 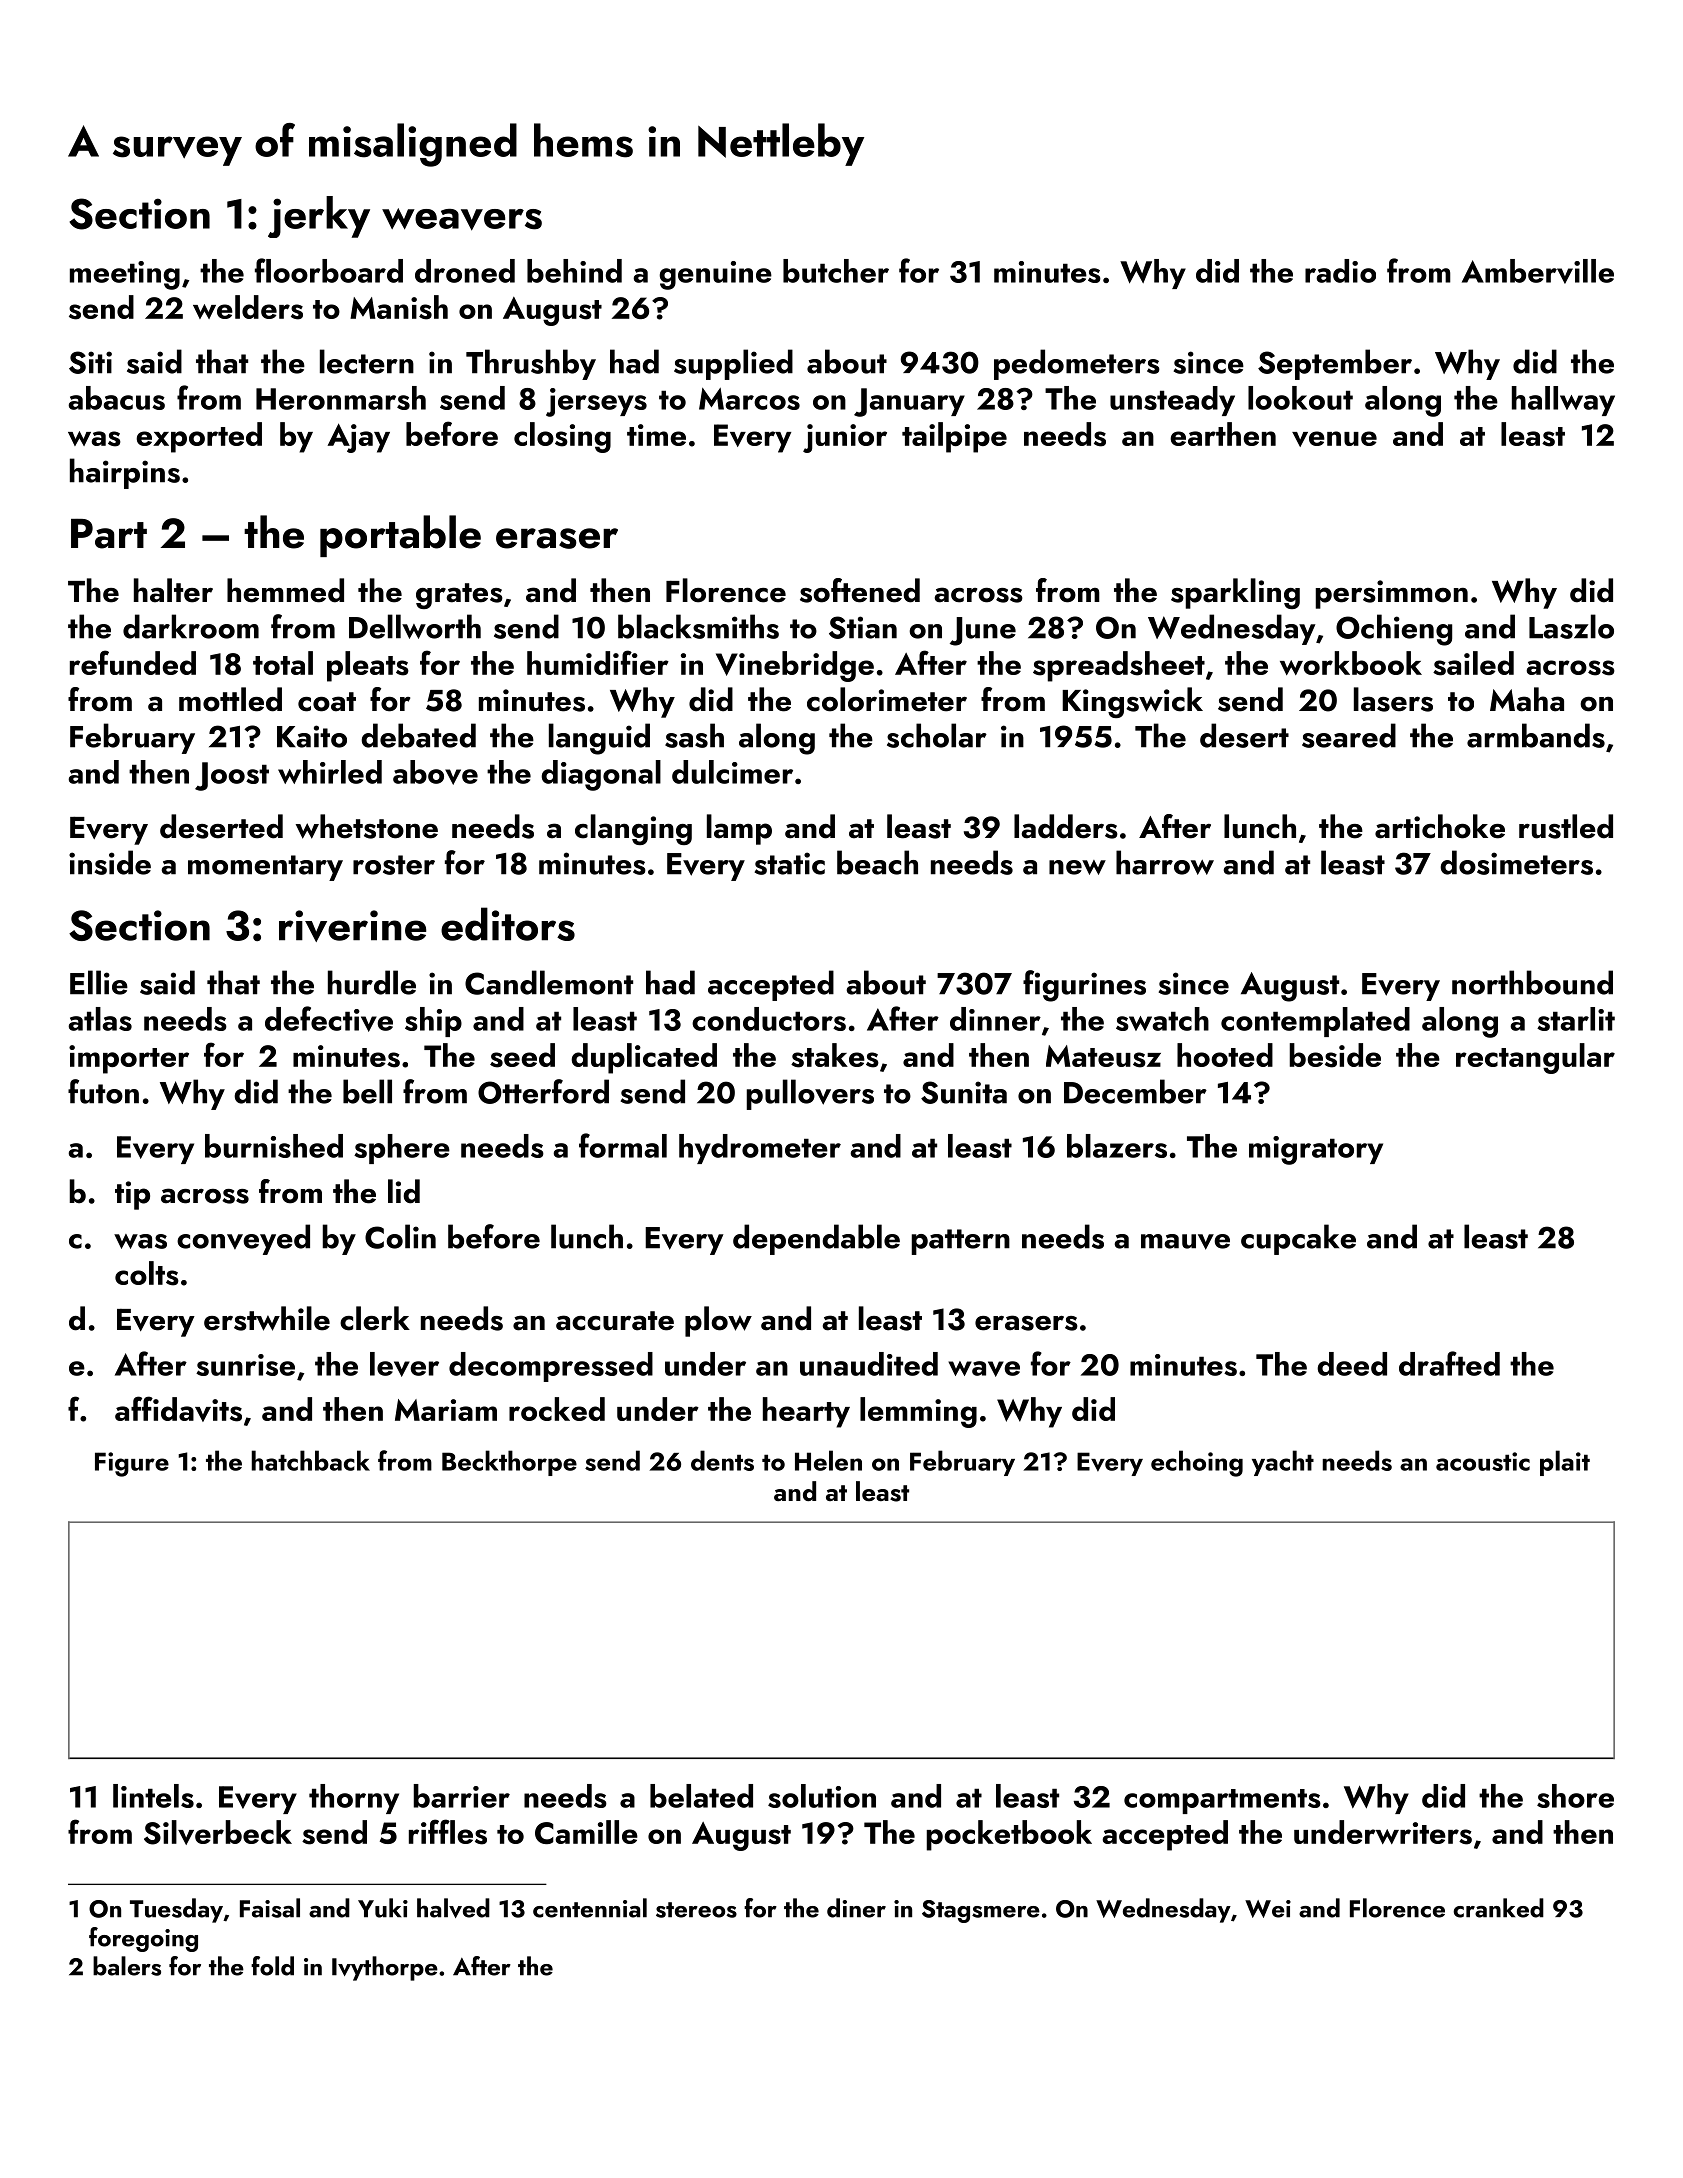 What do you see at coordinates (1571, 626) in the screenshot?
I see `Laszlo` at bounding box center [1571, 626].
